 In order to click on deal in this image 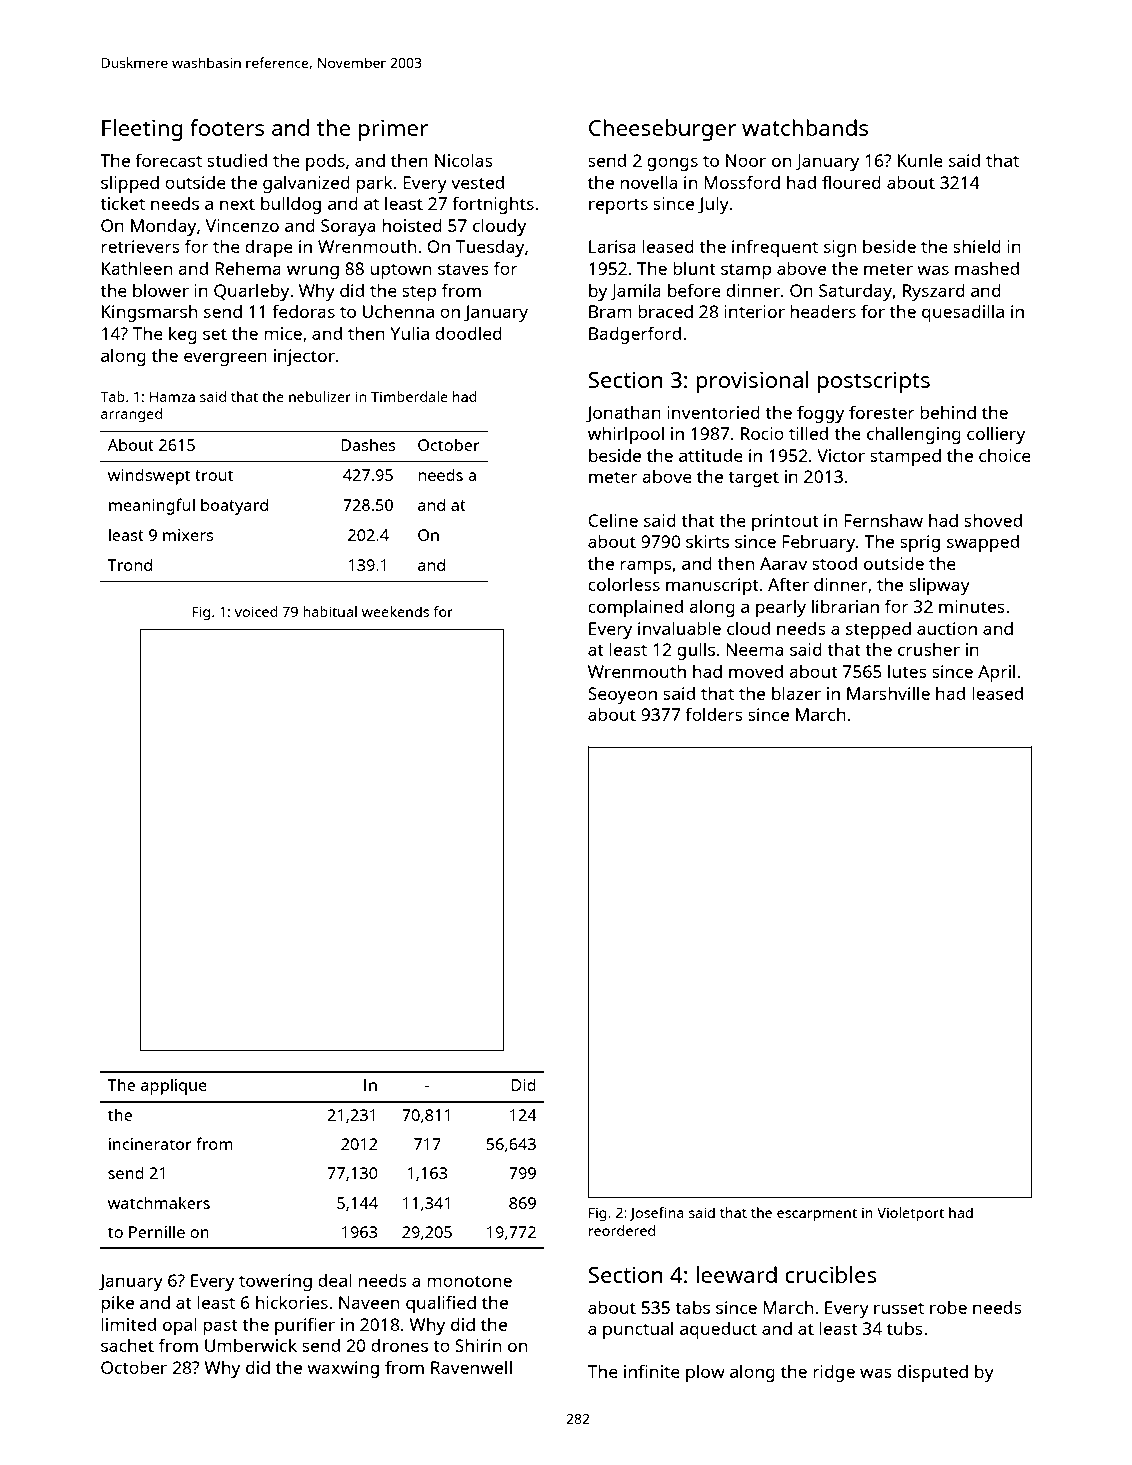, I will do `click(335, 1280)`.
